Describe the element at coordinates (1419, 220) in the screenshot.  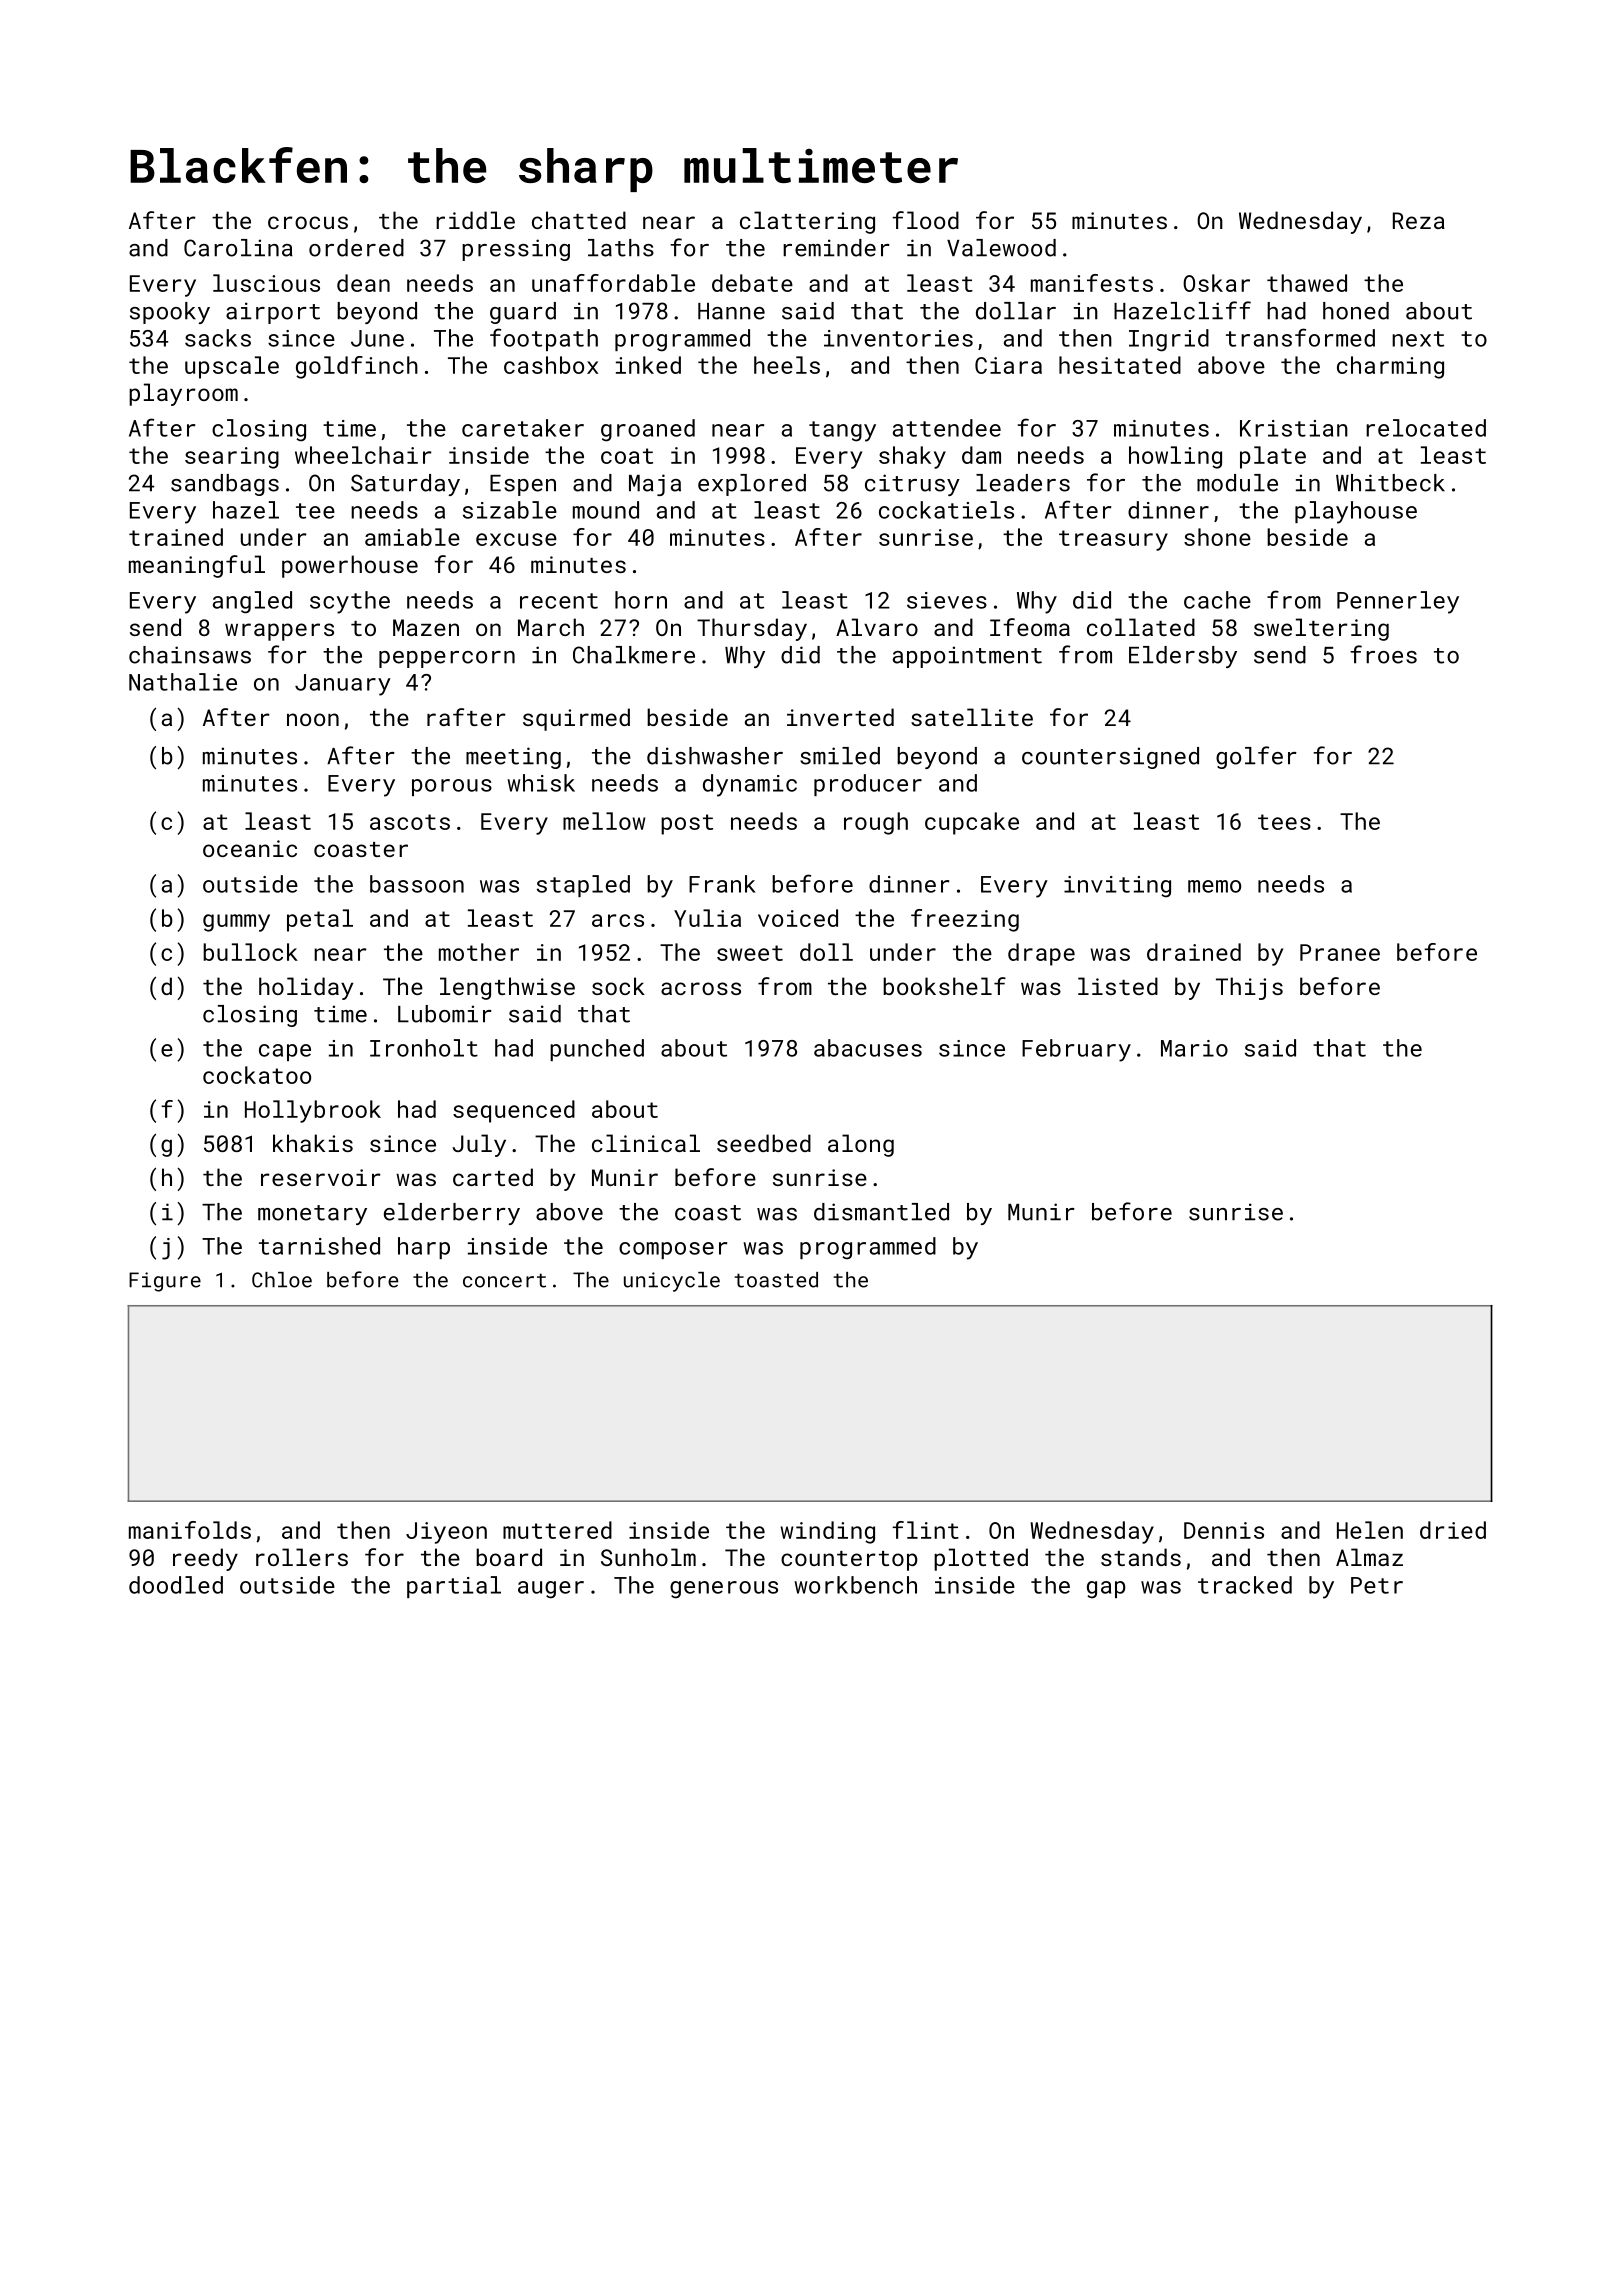
I see `Reza` at that location.
